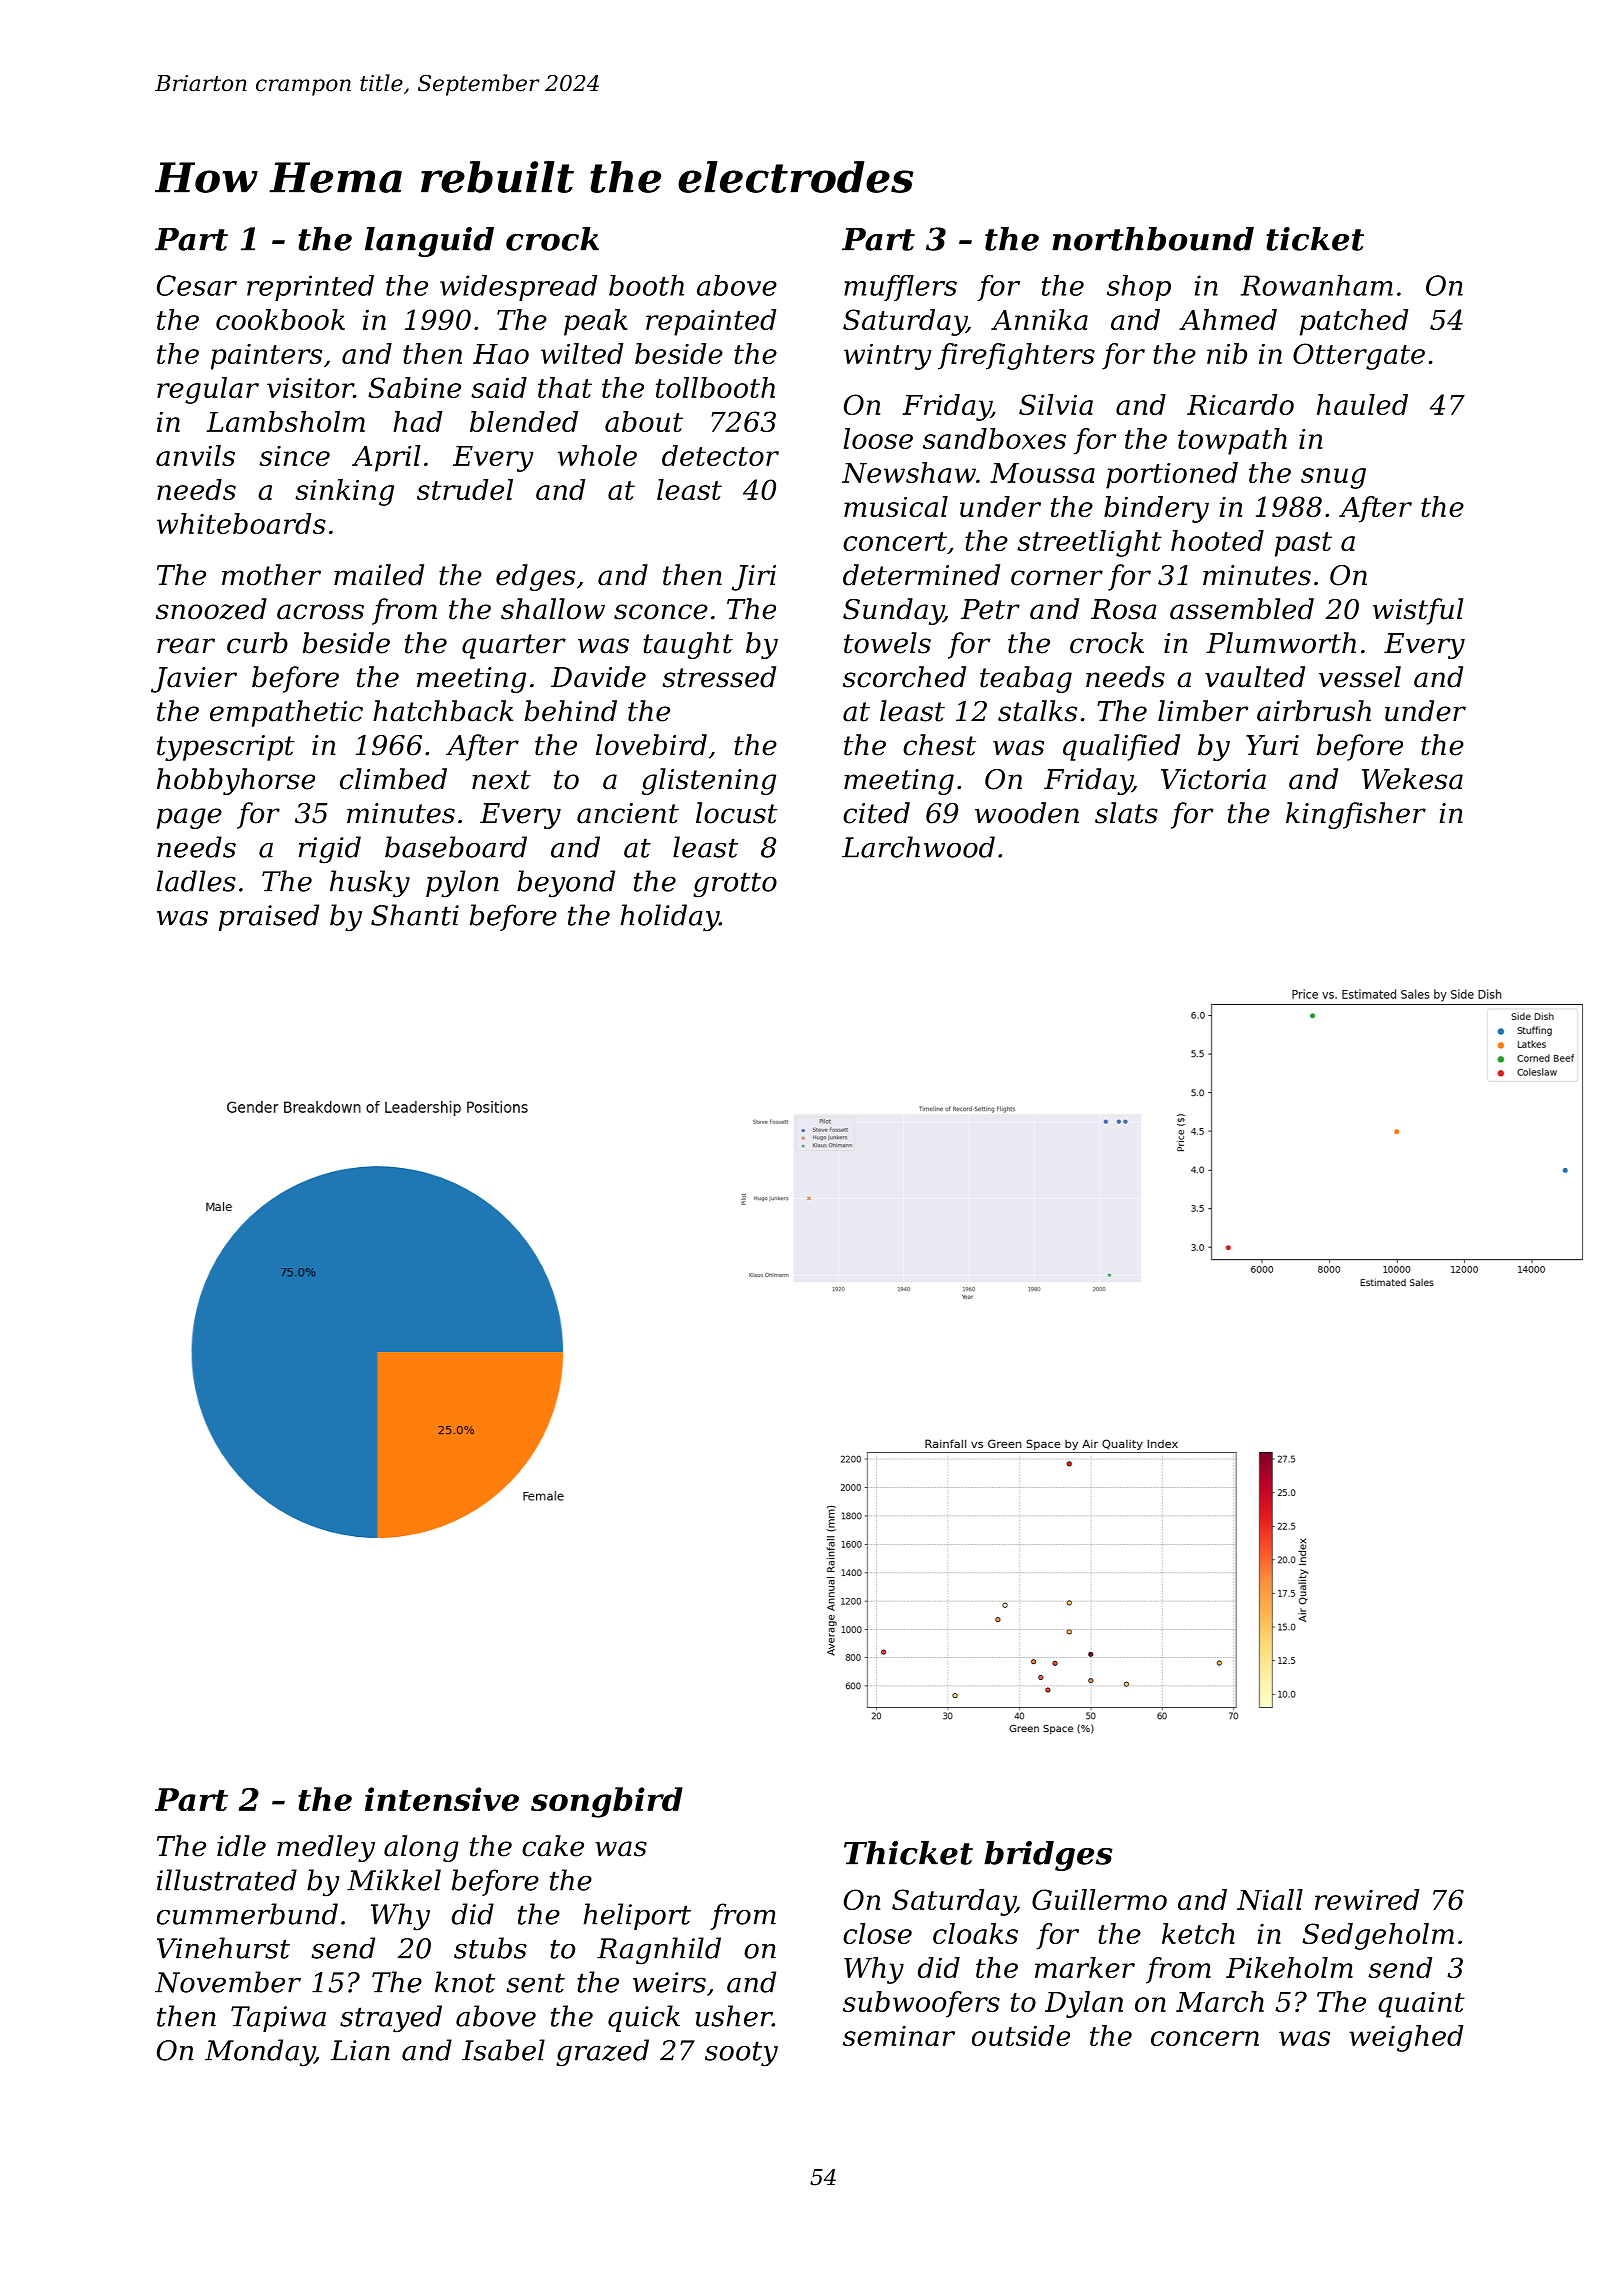 The image size is (1620, 2292). What do you see at coordinates (1217, 540) in the screenshot?
I see `hooted` at bounding box center [1217, 540].
